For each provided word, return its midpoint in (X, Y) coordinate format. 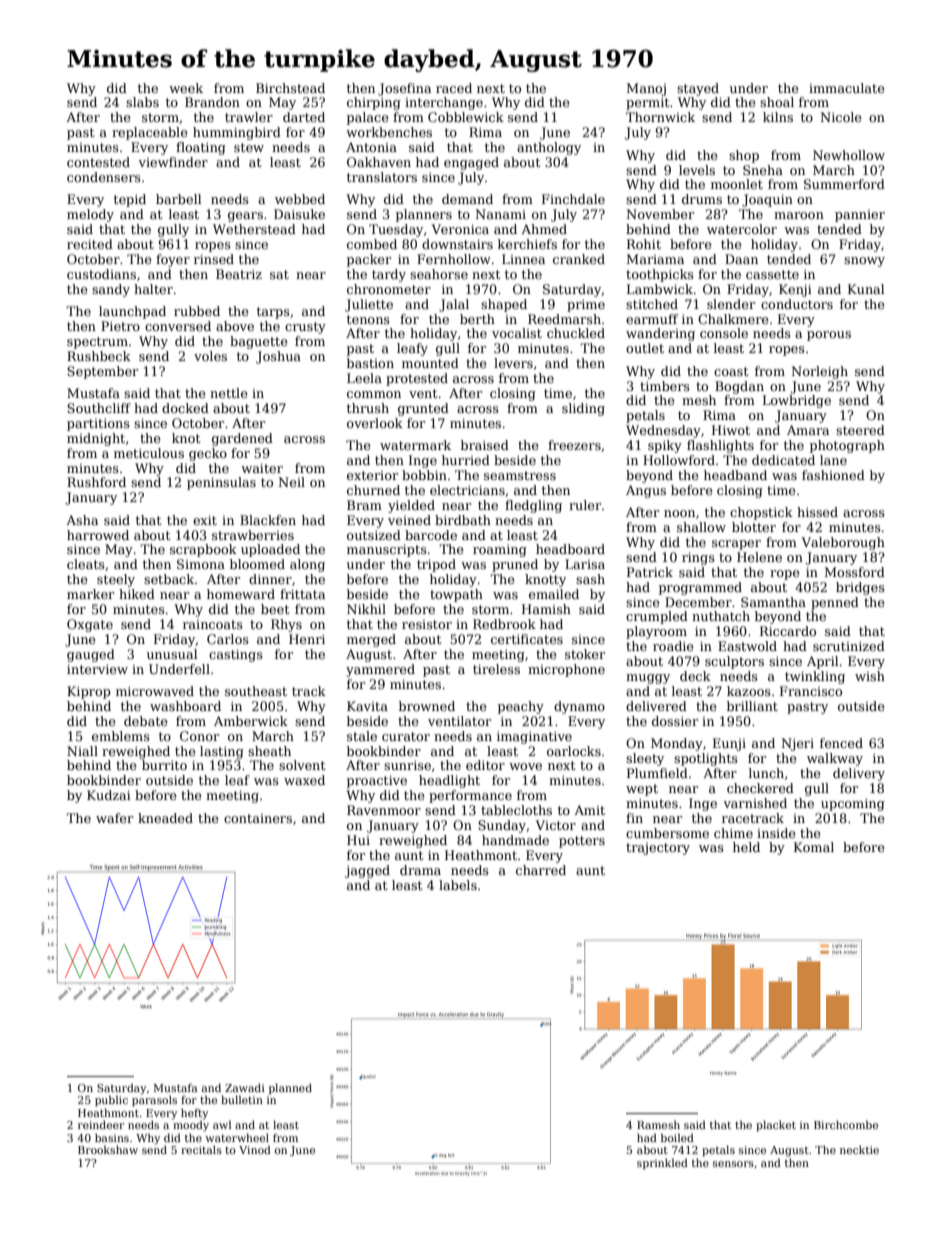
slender (731, 304)
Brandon (212, 102)
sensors (733, 1164)
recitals (201, 1149)
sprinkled (662, 1163)
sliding (583, 409)
